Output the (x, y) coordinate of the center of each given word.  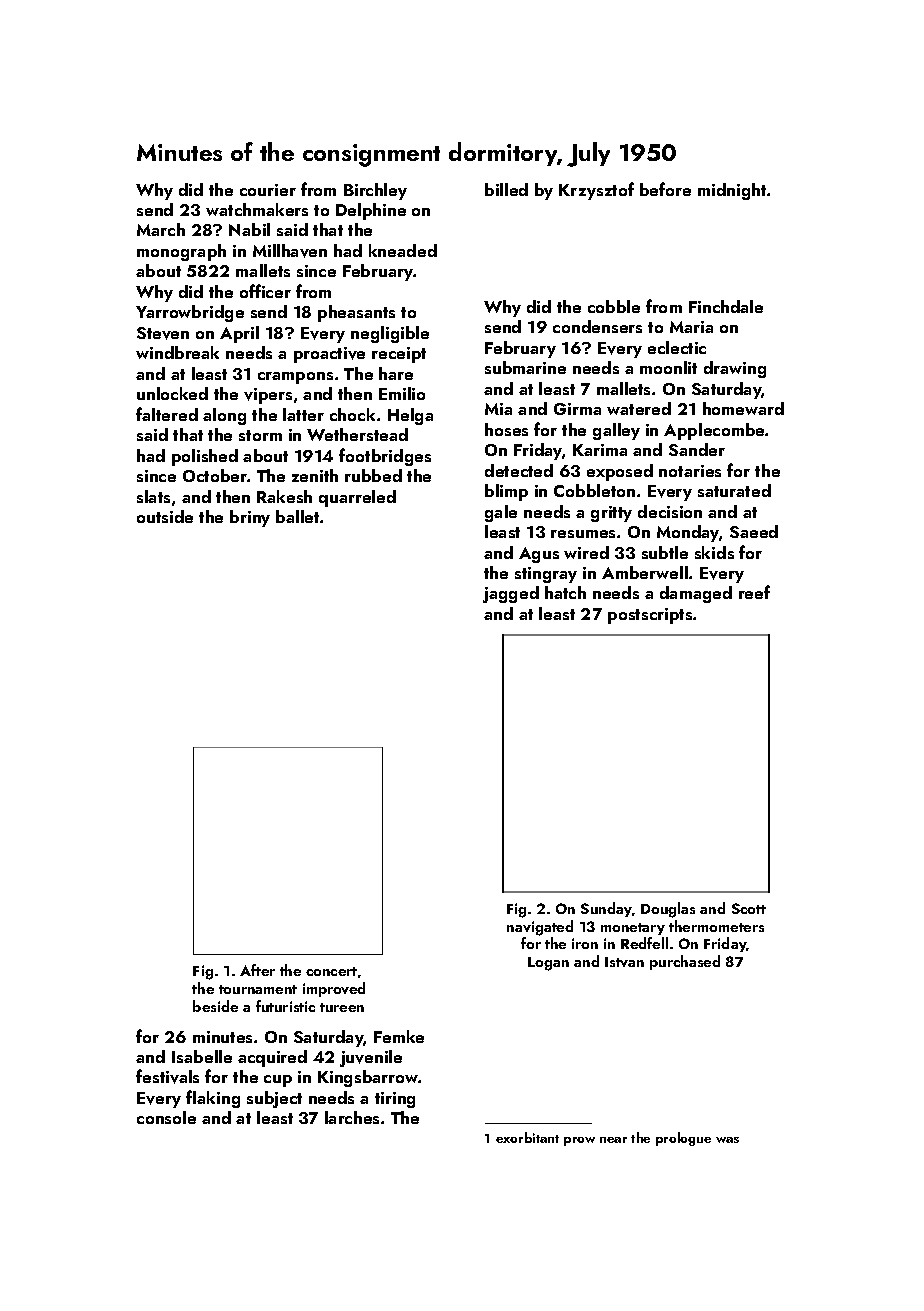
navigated (540, 928)
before (665, 189)
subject (274, 1099)
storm (260, 435)
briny (250, 518)
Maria (691, 327)
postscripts (650, 616)
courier (268, 190)
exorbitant (527, 1137)
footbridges (385, 457)
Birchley (375, 191)
